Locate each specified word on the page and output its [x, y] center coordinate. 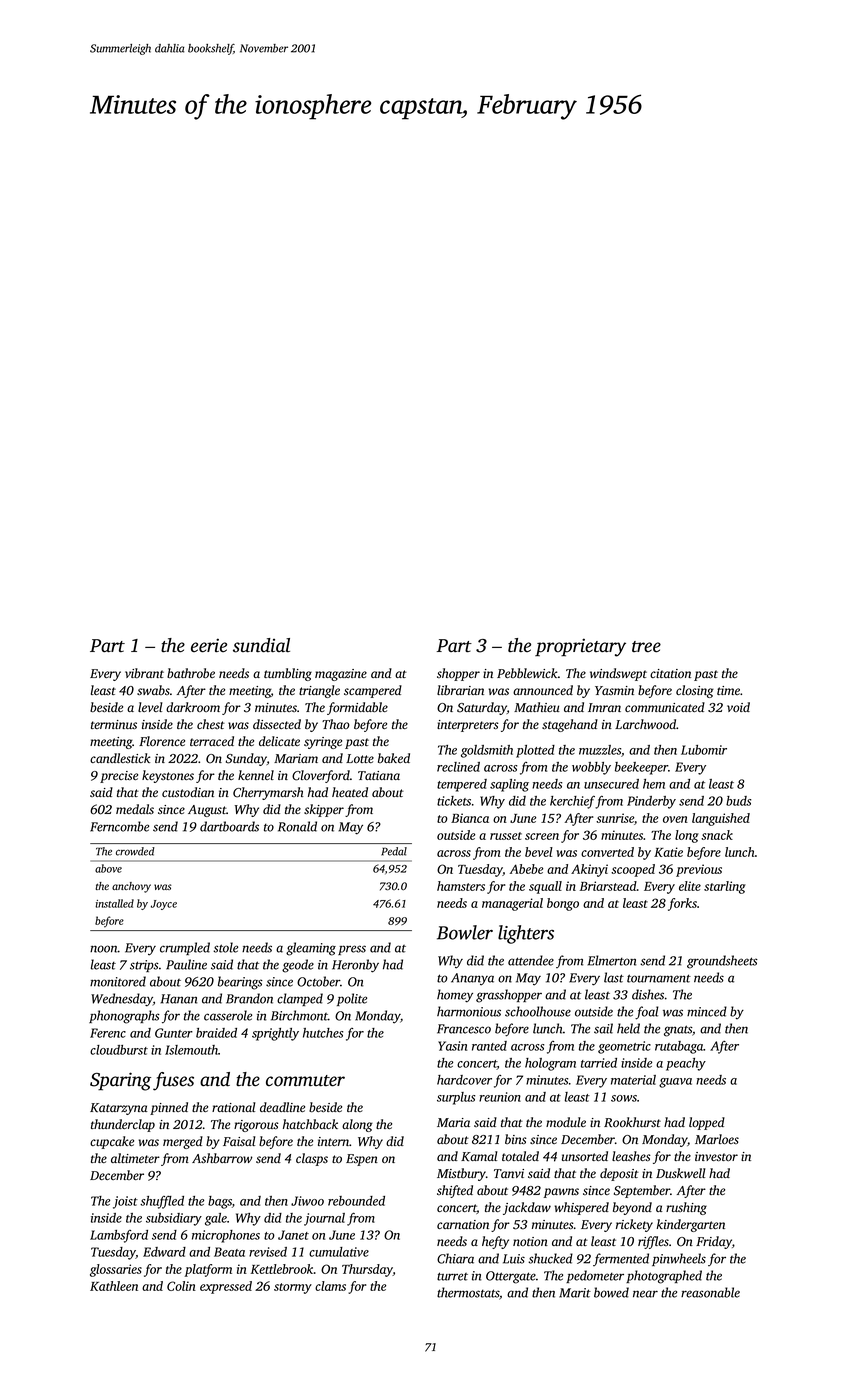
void [738, 707]
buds [738, 801]
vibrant [144, 673]
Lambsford [119, 1236]
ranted [489, 1046]
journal [324, 1219]
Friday [714, 1242]
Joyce [164, 905]
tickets [454, 801]
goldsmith [487, 751]
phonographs [124, 1017]
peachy [686, 1064]
